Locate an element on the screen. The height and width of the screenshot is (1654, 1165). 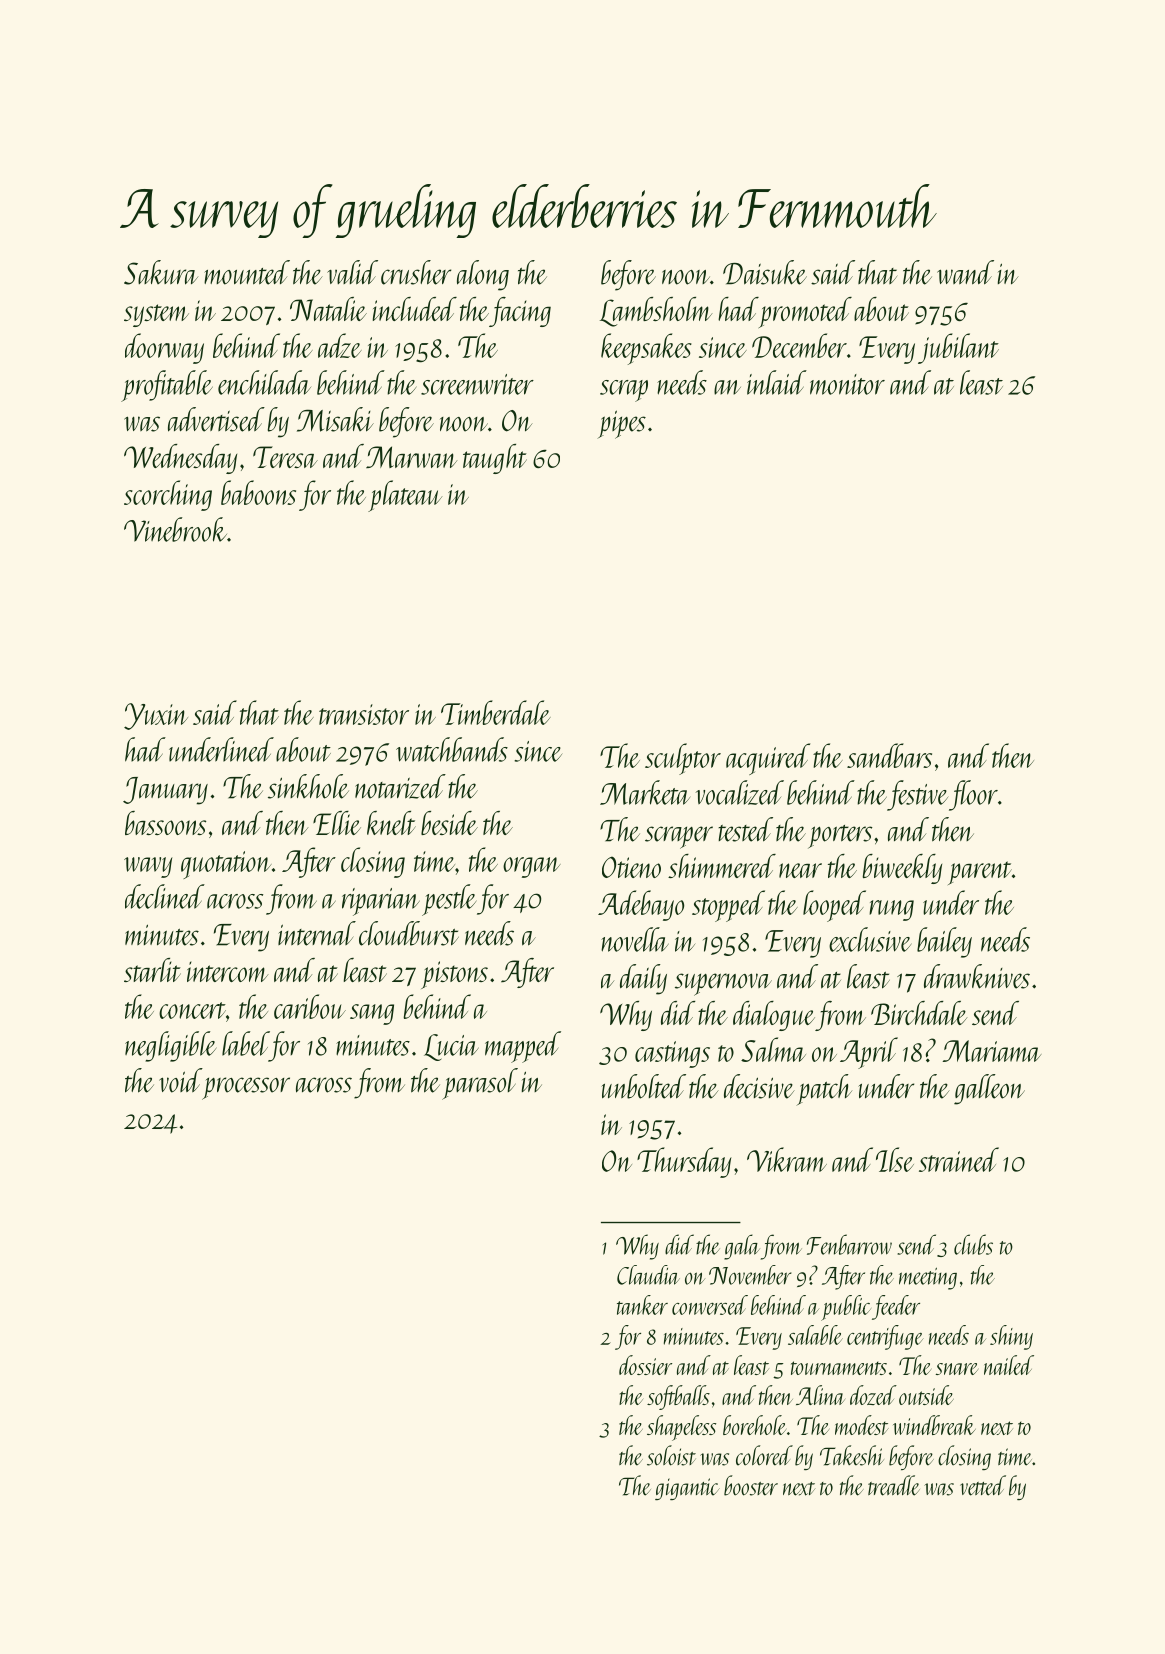
Timberdale is located at coordinates (496, 712).
